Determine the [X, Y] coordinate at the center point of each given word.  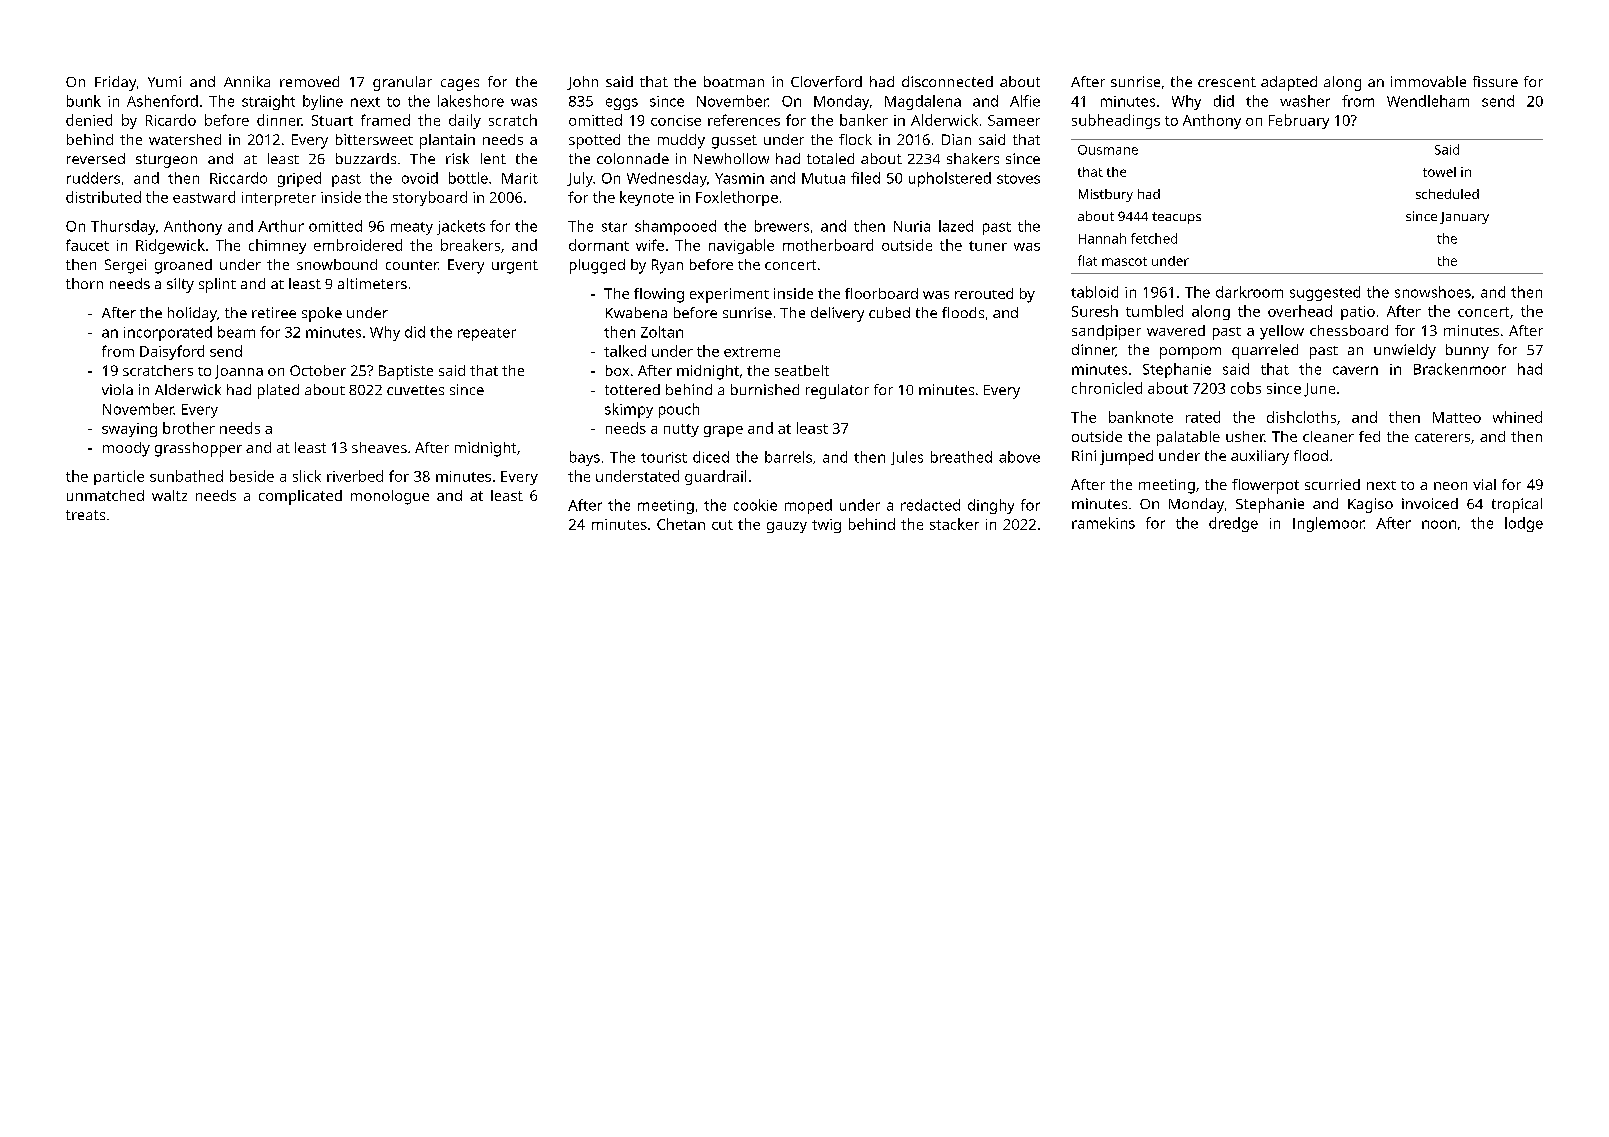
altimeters [372, 283]
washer [1305, 101]
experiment [729, 295]
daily [465, 121]
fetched [1154, 238]
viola [117, 389]
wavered [1176, 330]
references [744, 120]
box [617, 370]
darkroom [1249, 292]
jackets [461, 227]
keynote [647, 198]
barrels [788, 457]
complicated [300, 497]
